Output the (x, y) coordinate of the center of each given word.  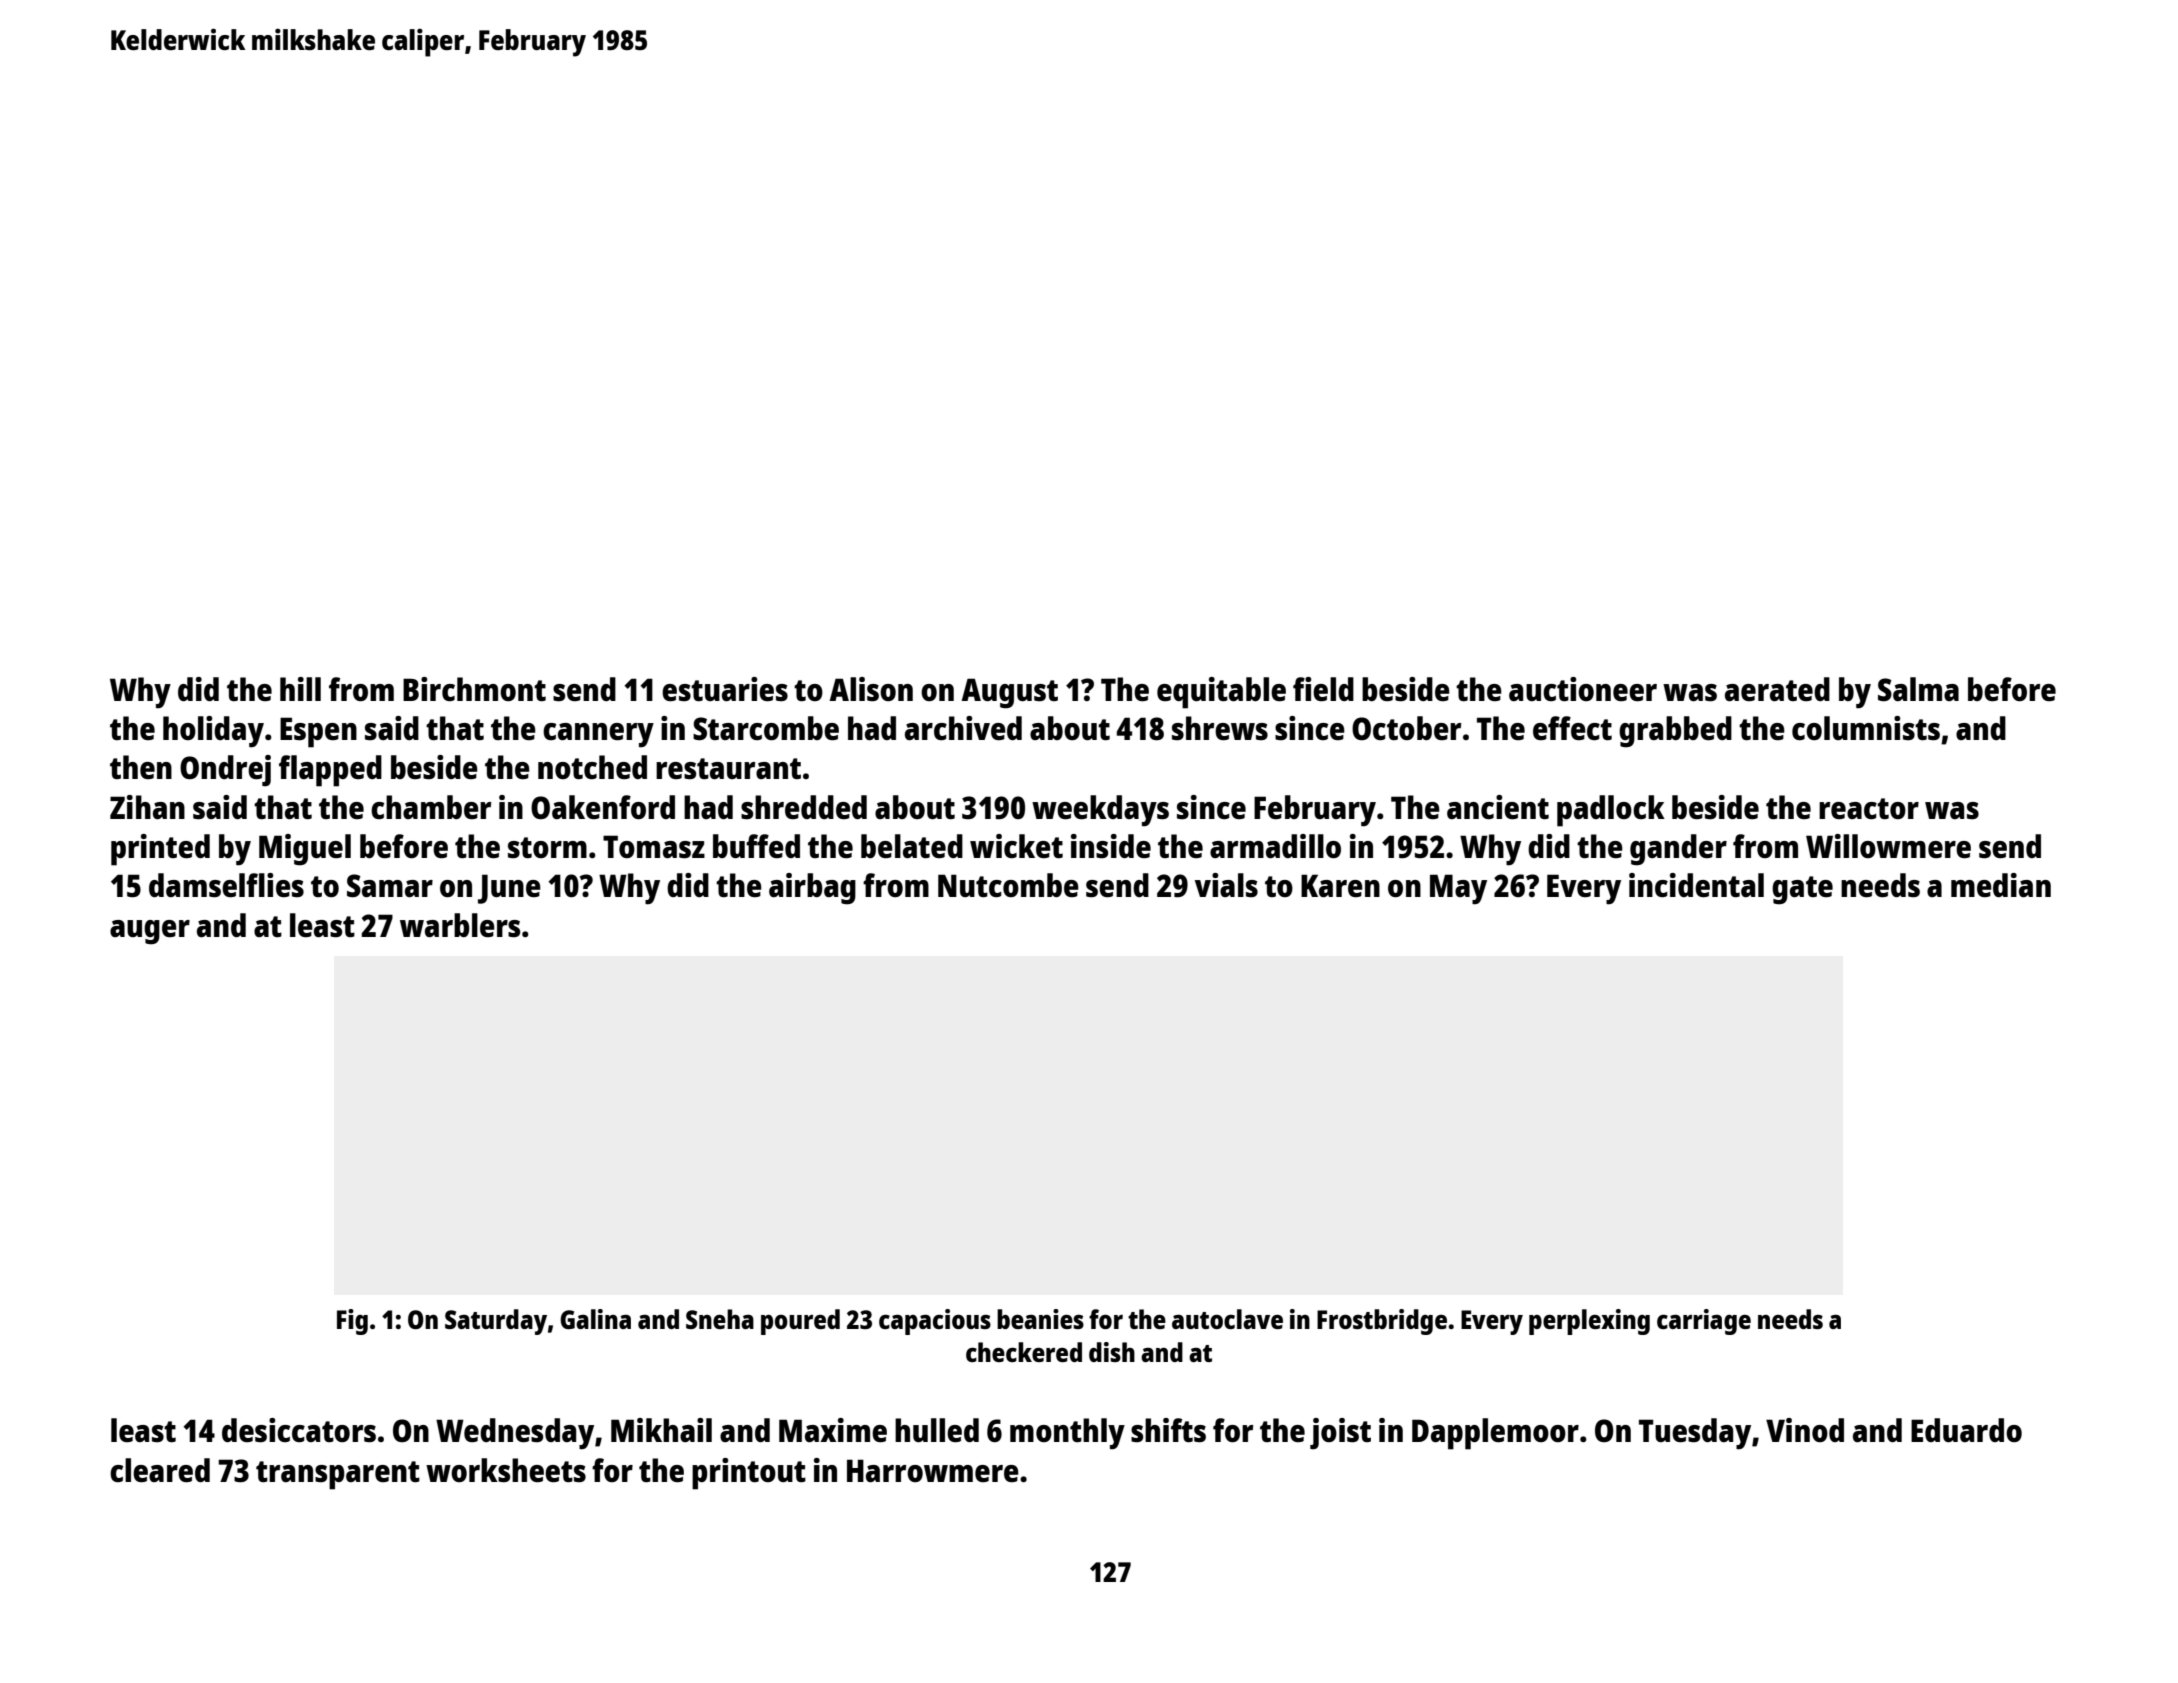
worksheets (506, 1470)
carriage (1704, 1322)
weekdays (1100, 811)
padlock (1611, 811)
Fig (352, 1322)
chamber (431, 807)
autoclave (1227, 1319)
